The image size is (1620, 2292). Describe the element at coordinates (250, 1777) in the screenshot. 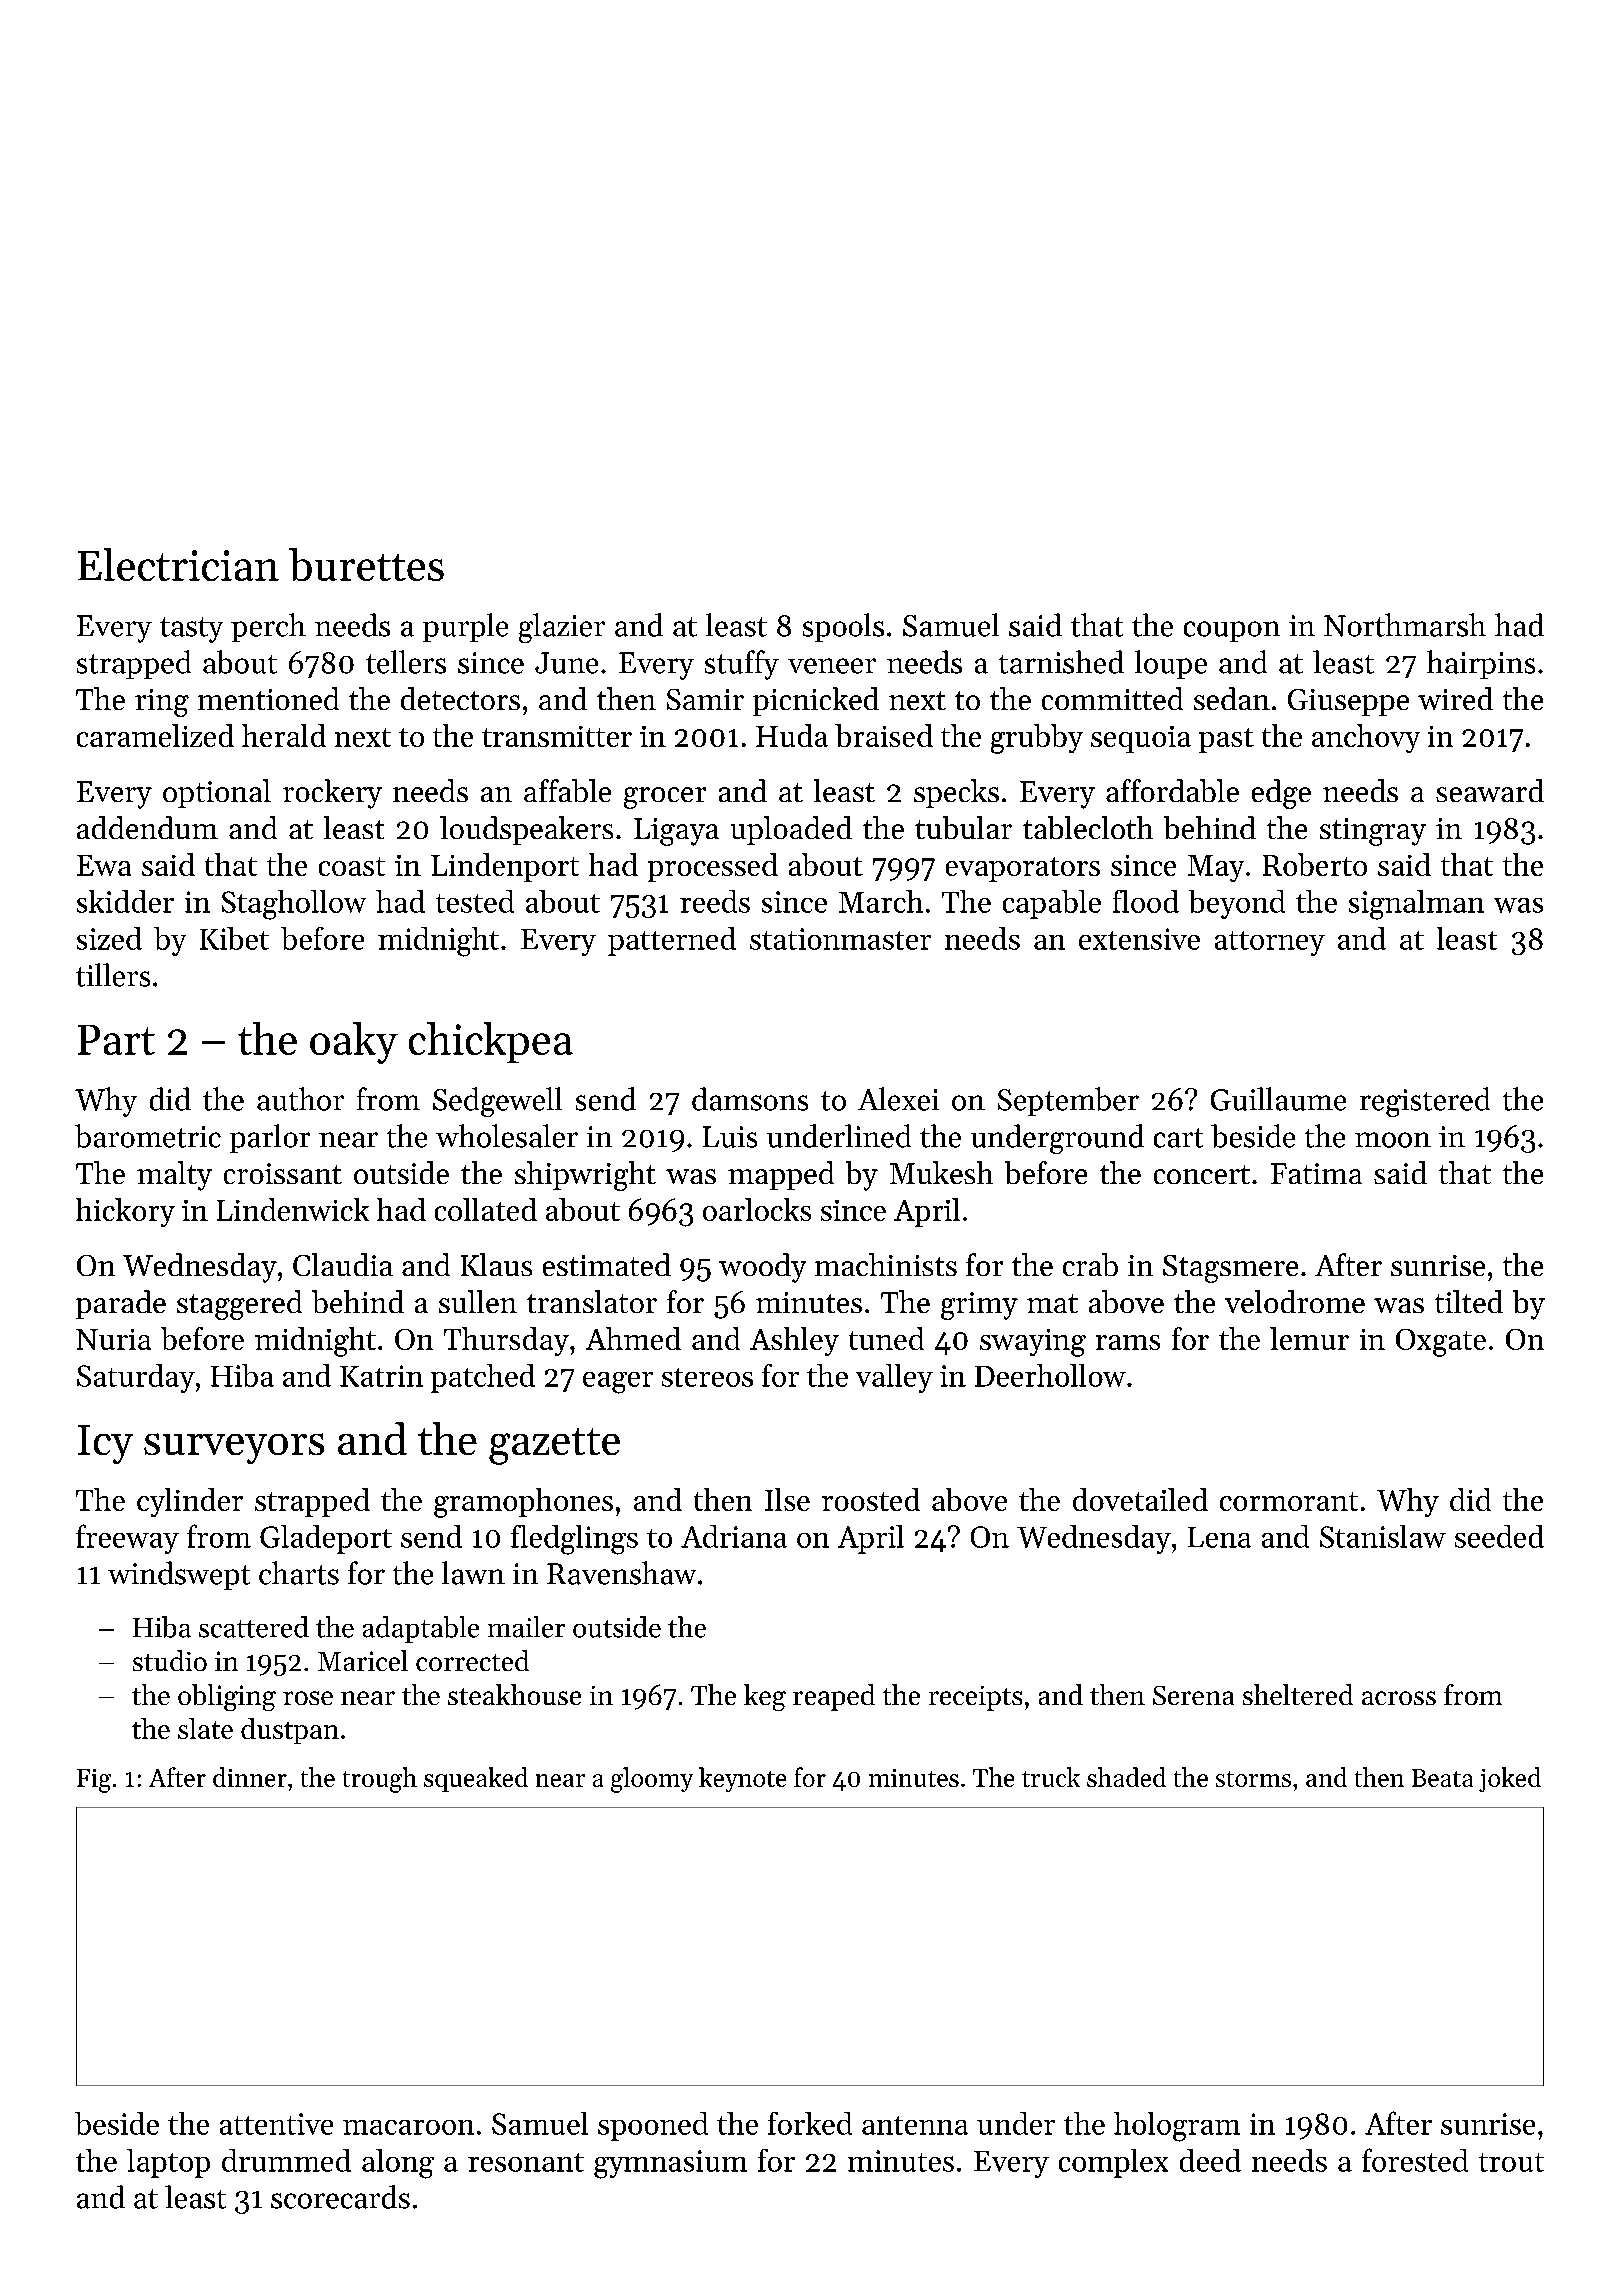

I see `dinner` at that location.
